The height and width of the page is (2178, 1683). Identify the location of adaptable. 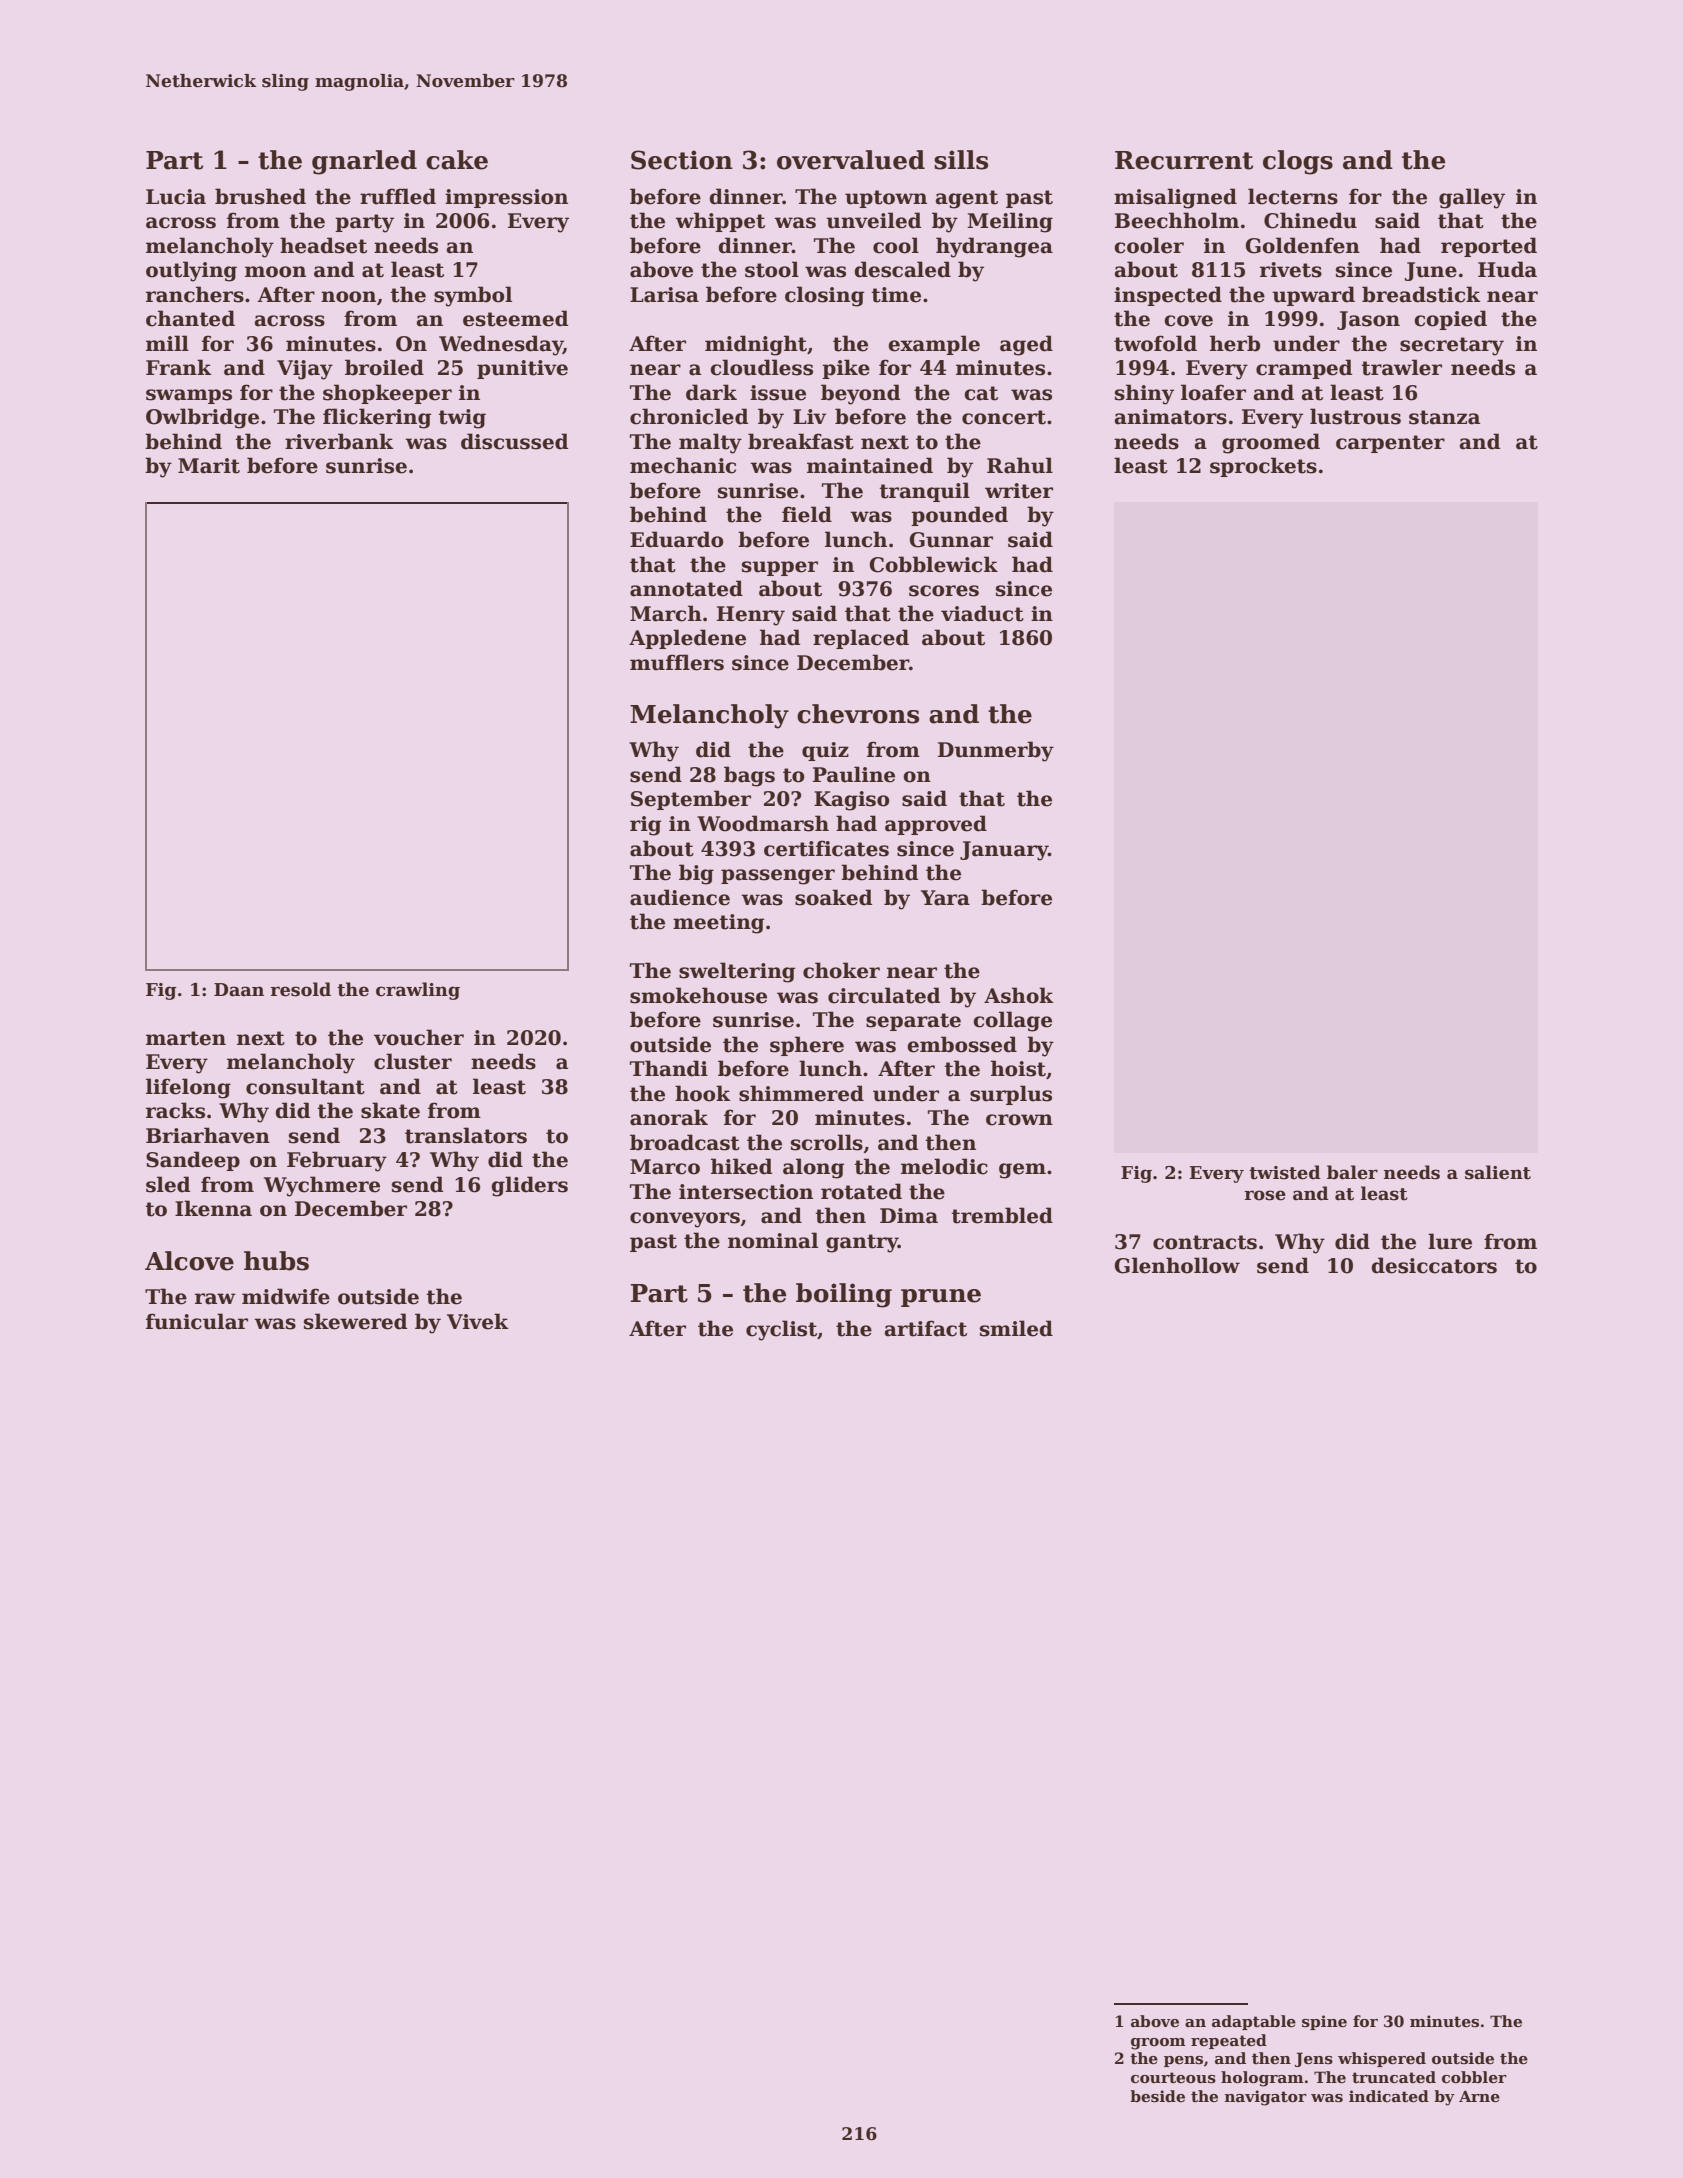
(1254, 2022).
